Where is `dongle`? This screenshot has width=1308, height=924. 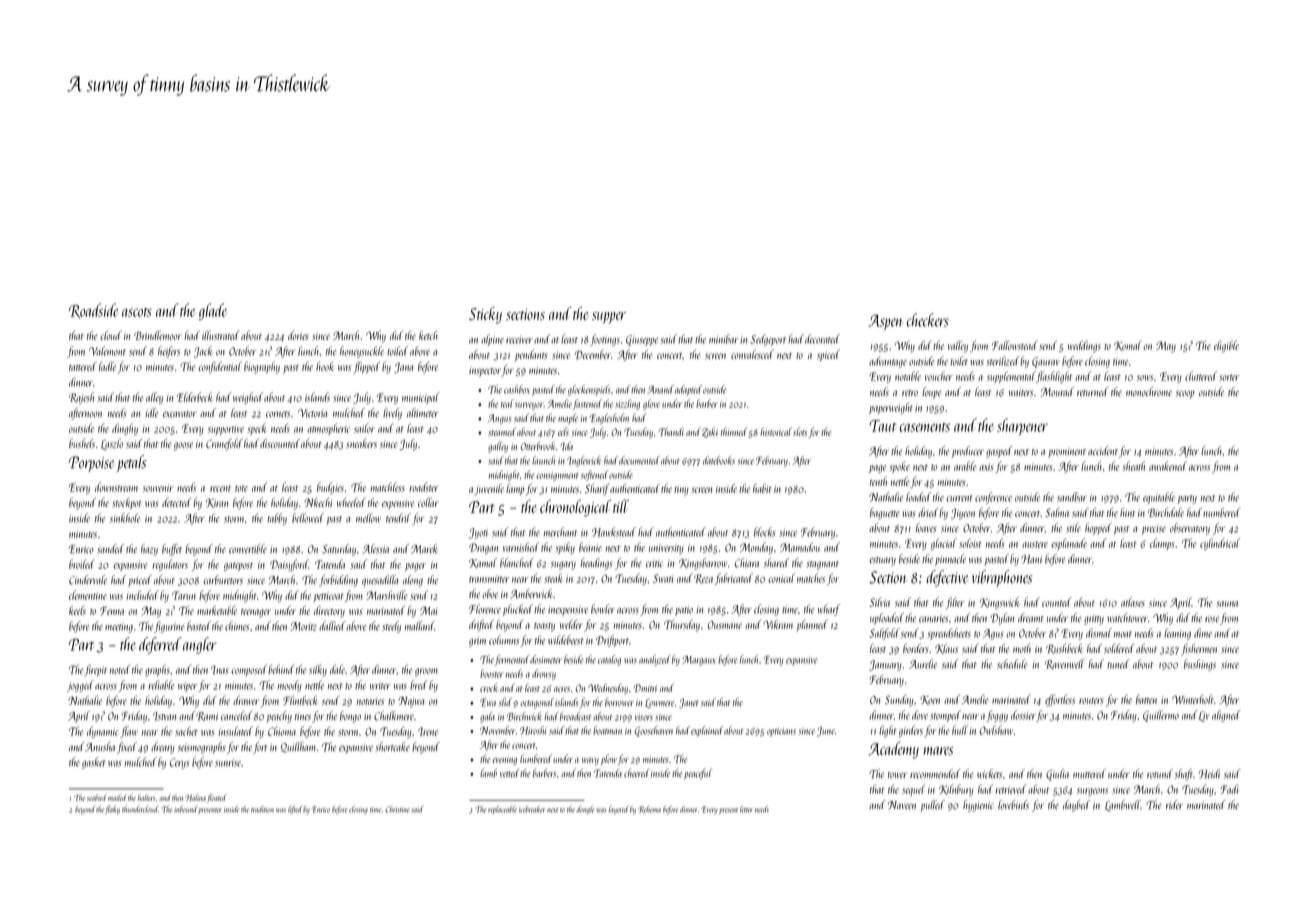 dongle is located at coordinates (585, 810).
